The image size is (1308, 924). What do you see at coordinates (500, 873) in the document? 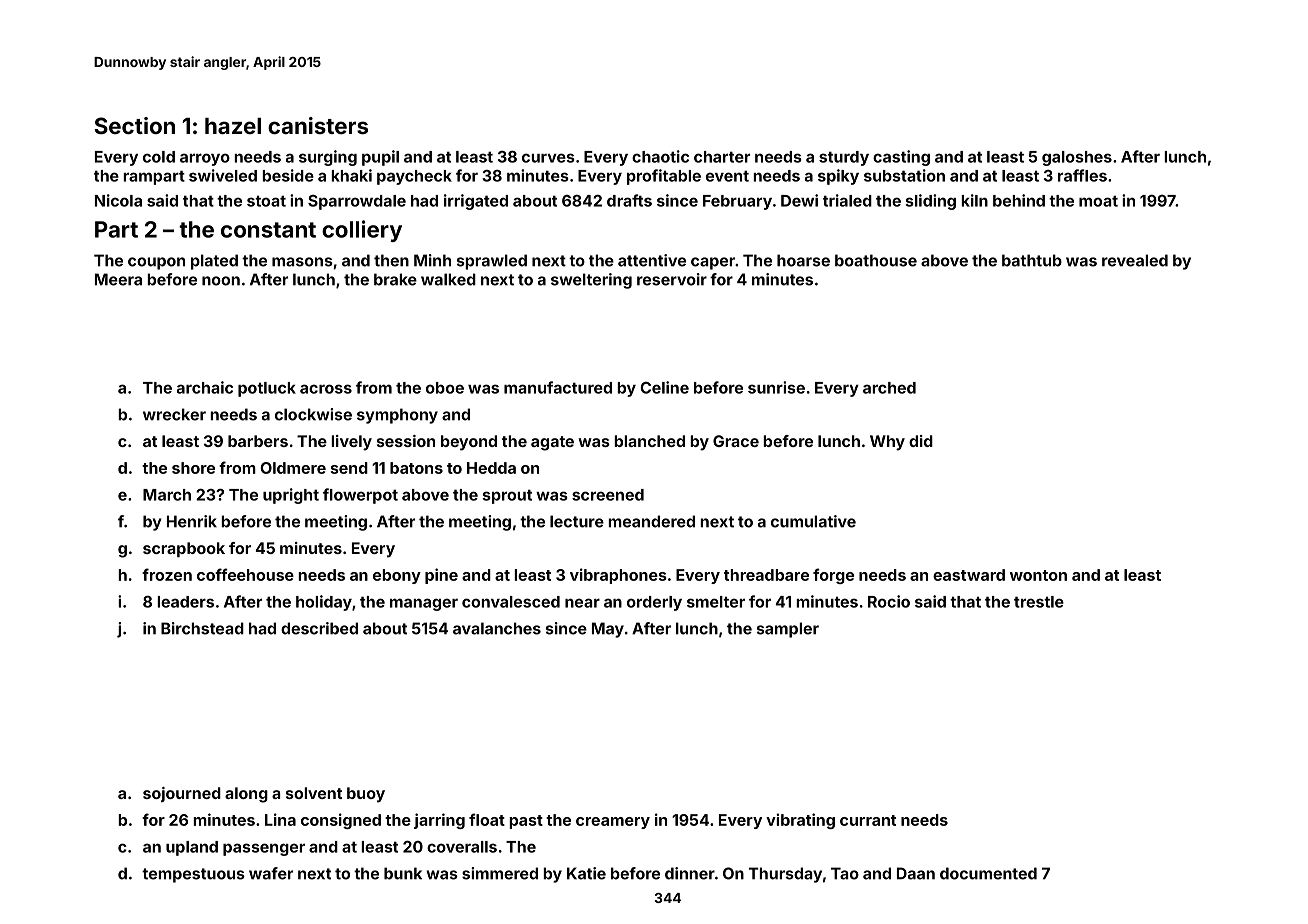
I see `simmered` at bounding box center [500, 873].
